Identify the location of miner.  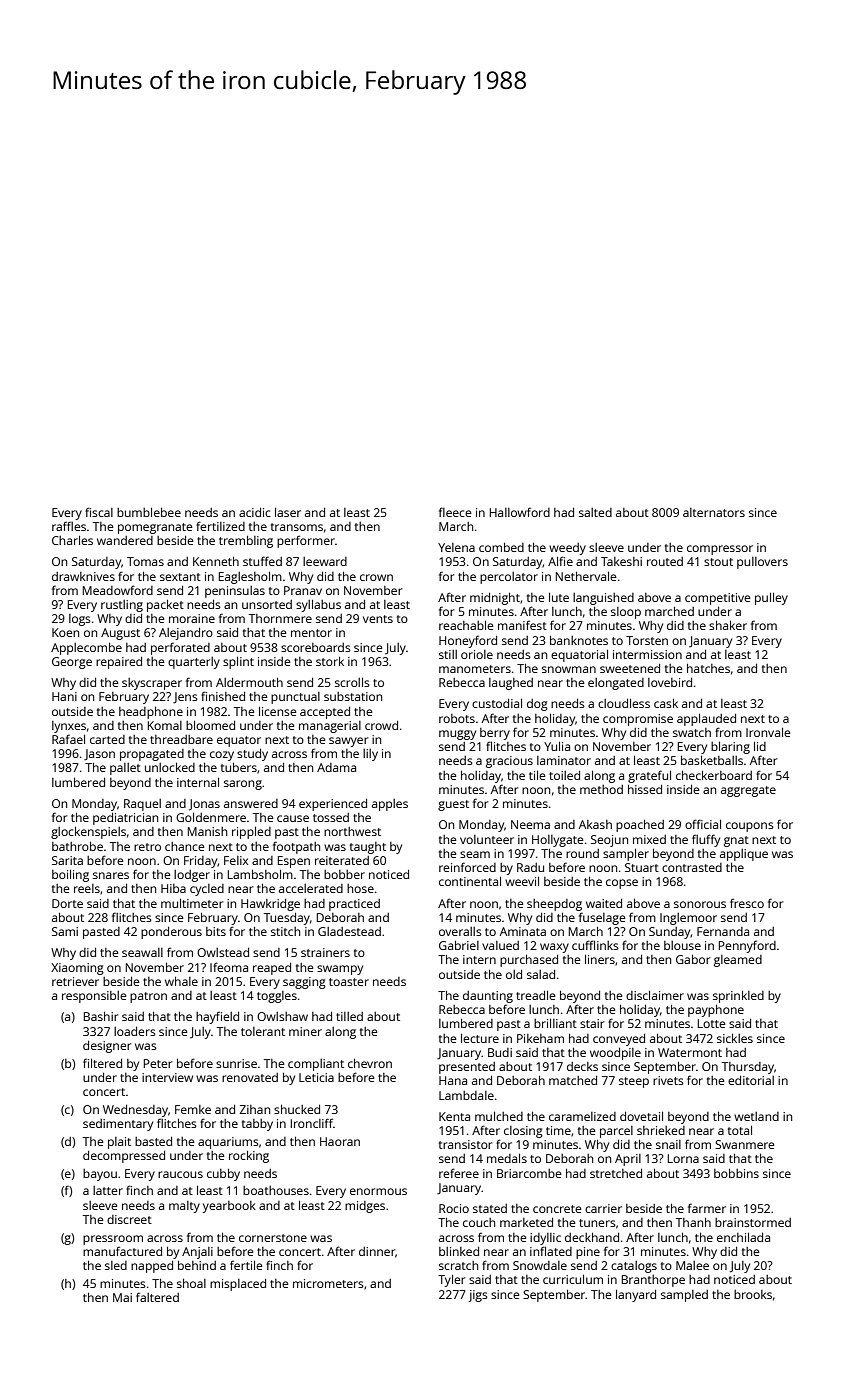
(305, 1031).
